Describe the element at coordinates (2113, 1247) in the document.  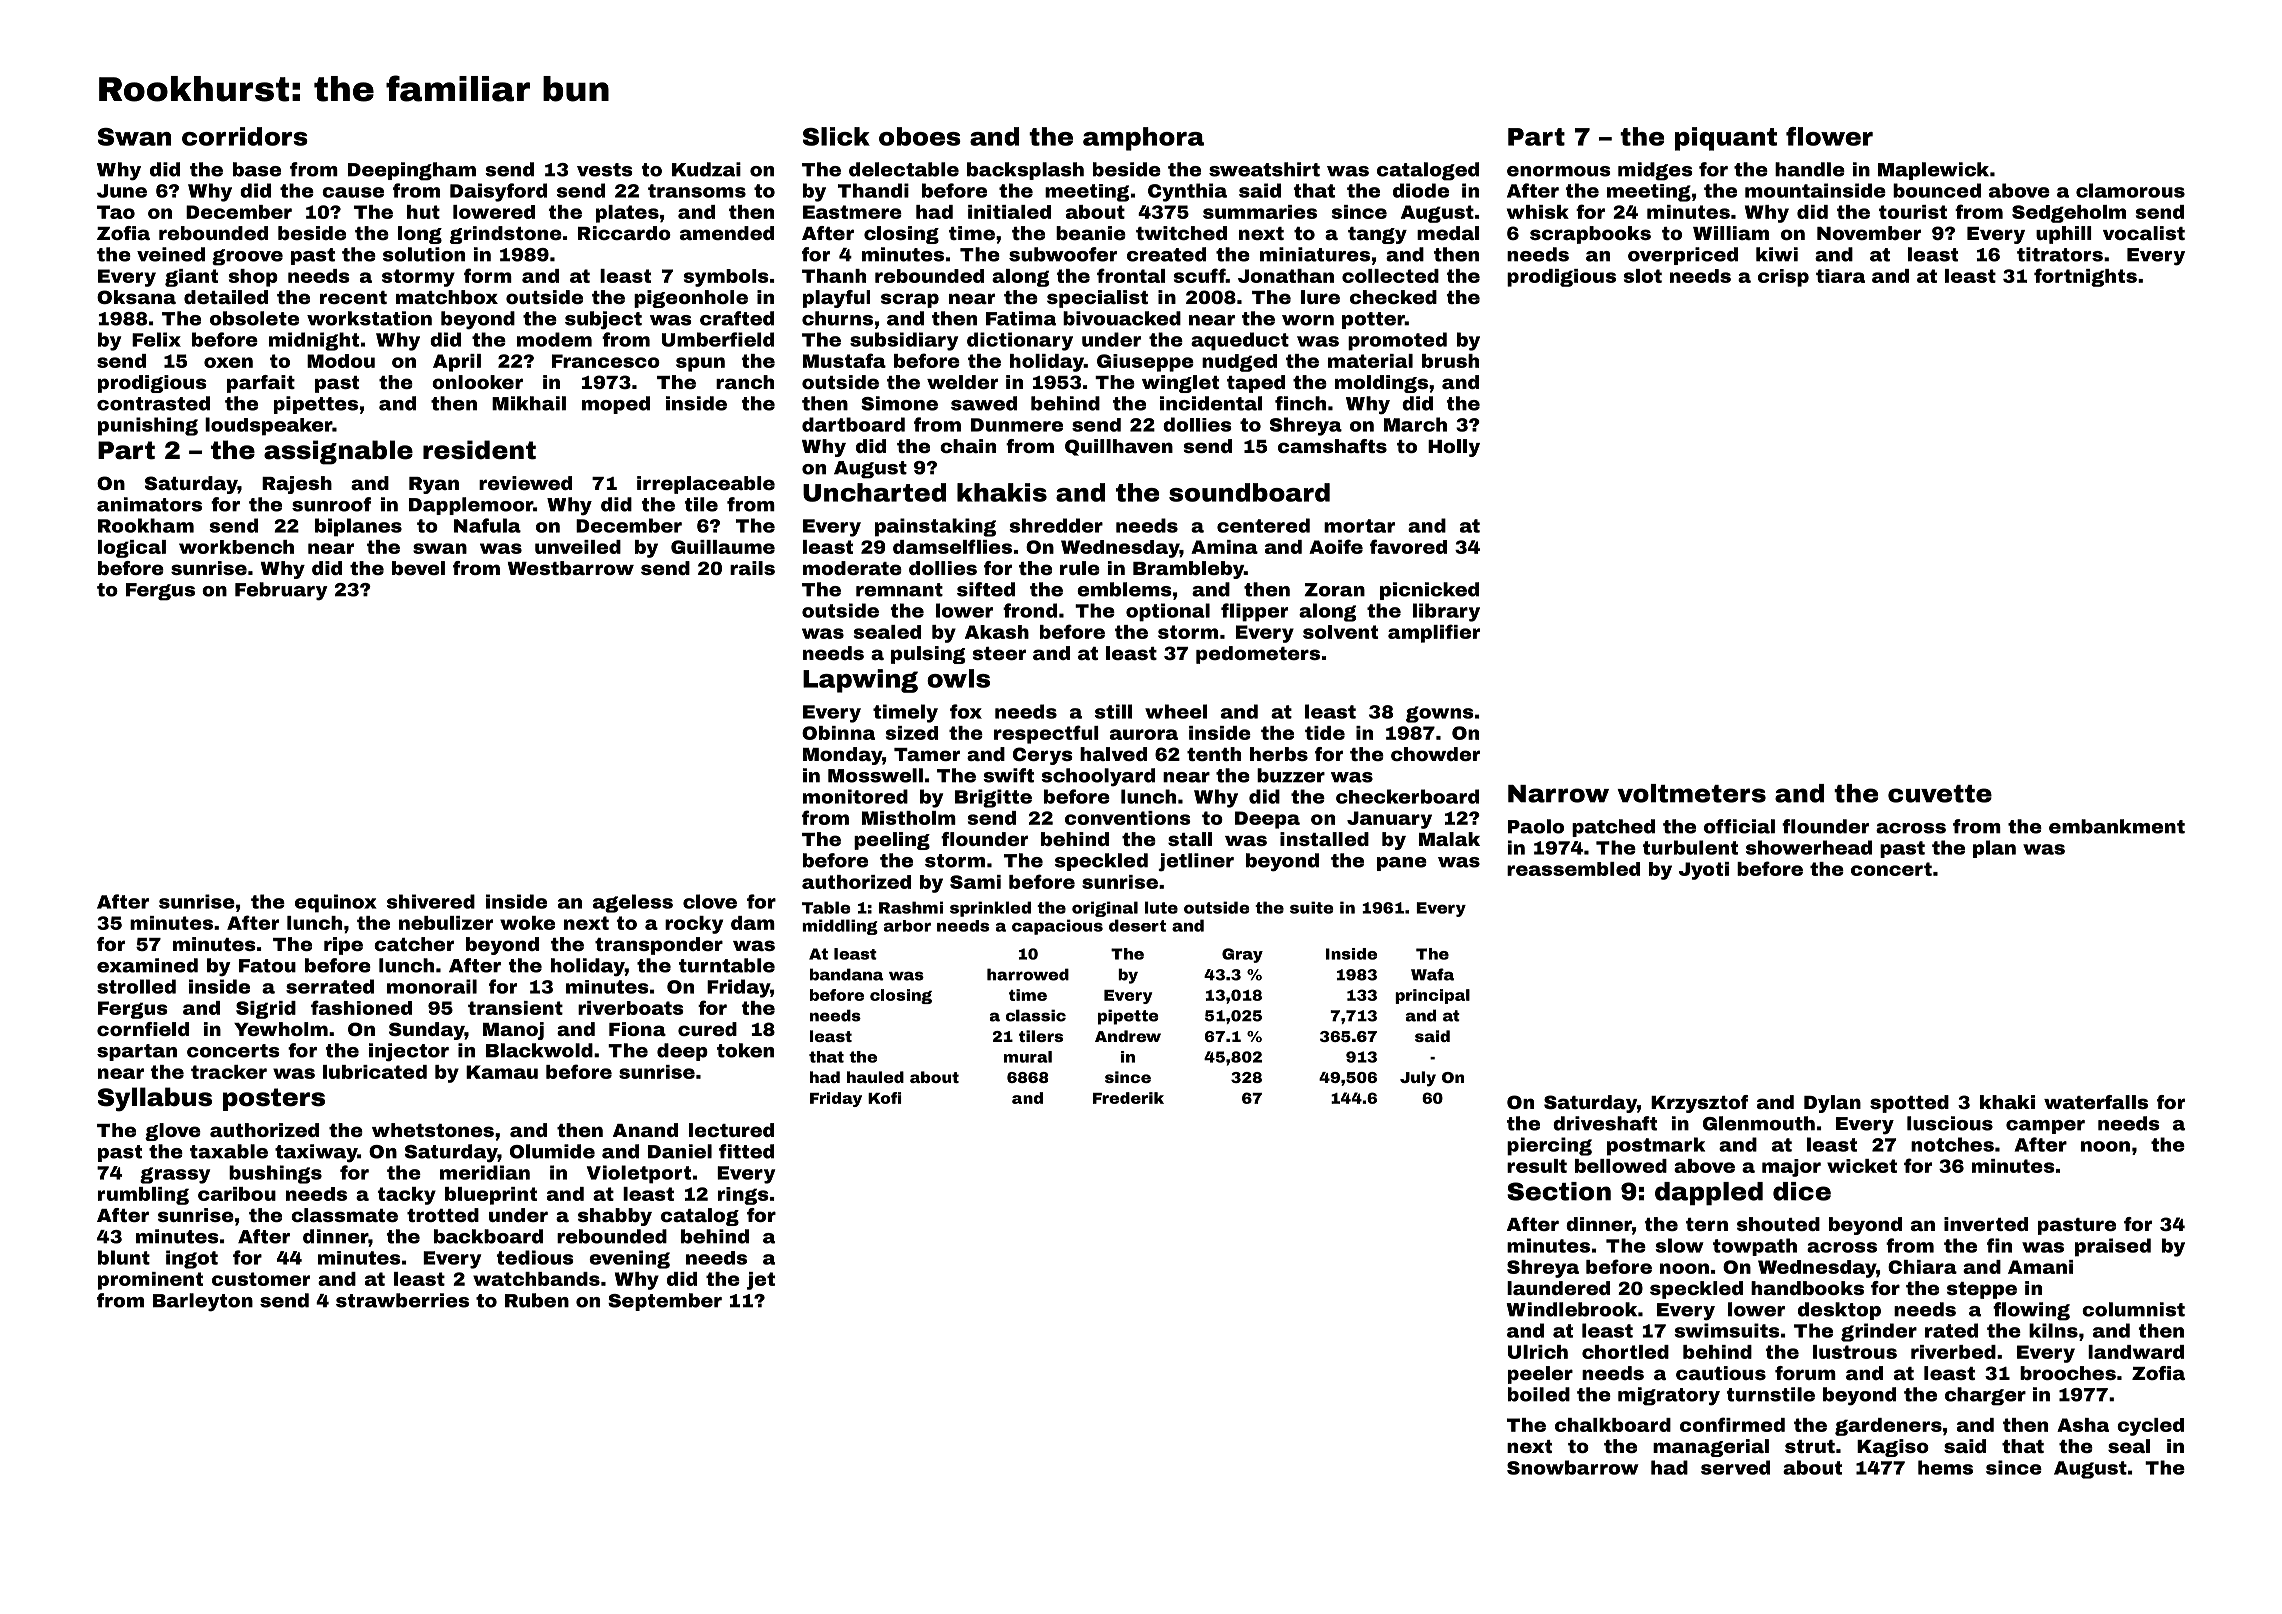
I see `praised` at that location.
